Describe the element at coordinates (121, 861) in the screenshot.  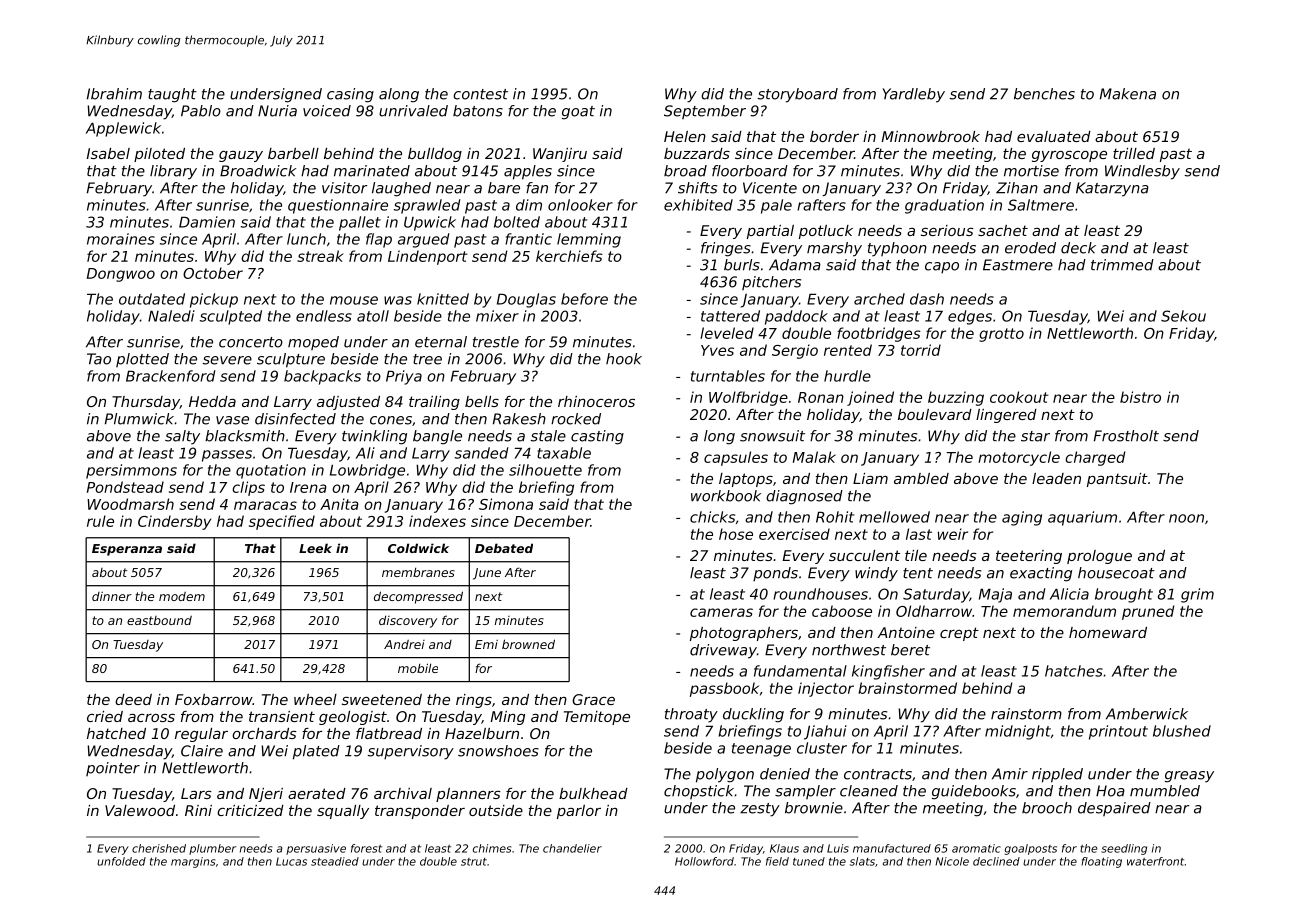
I see `unfolded` at that location.
